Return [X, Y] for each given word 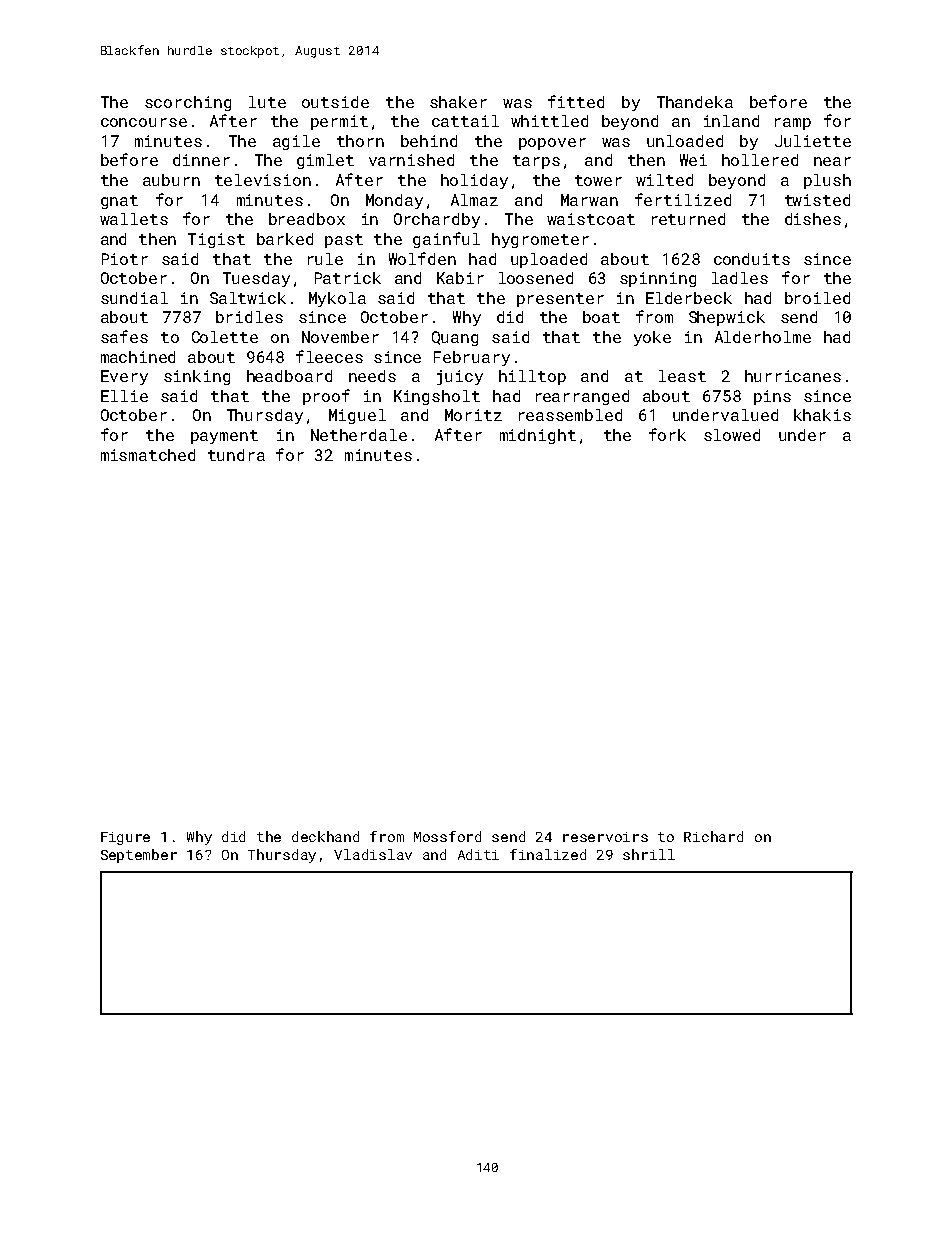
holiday [474, 181]
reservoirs [605, 837]
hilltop [532, 377]
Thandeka [695, 102]
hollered [760, 160]
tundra [236, 455]
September [139, 856]
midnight [538, 436]
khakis [822, 415]
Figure [125, 838]
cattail [465, 121]
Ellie [124, 396]
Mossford [447, 836]
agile [296, 142]
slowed [732, 435]
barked [285, 239]
